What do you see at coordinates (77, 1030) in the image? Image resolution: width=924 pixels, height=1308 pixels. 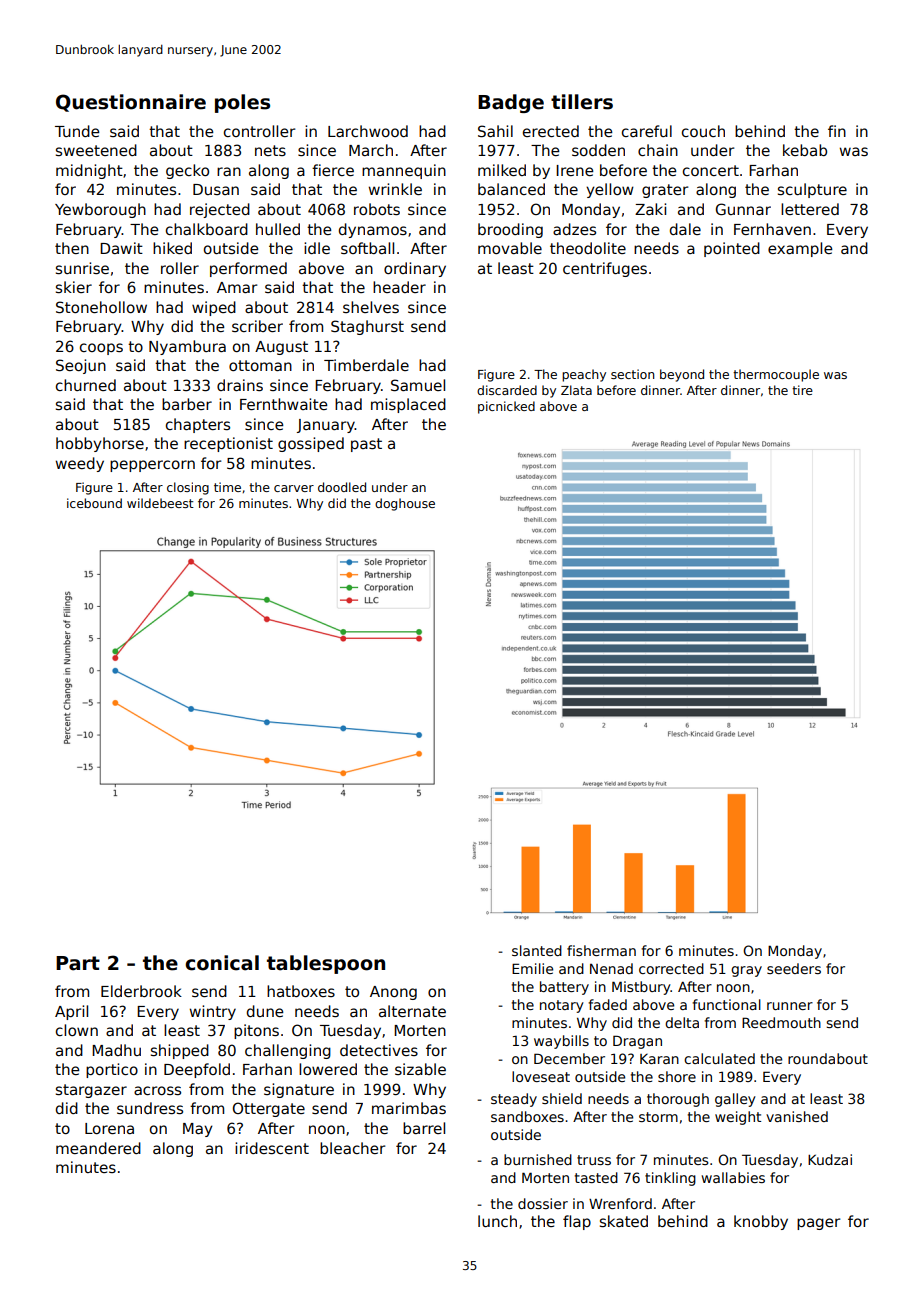 I see `clown` at bounding box center [77, 1030].
